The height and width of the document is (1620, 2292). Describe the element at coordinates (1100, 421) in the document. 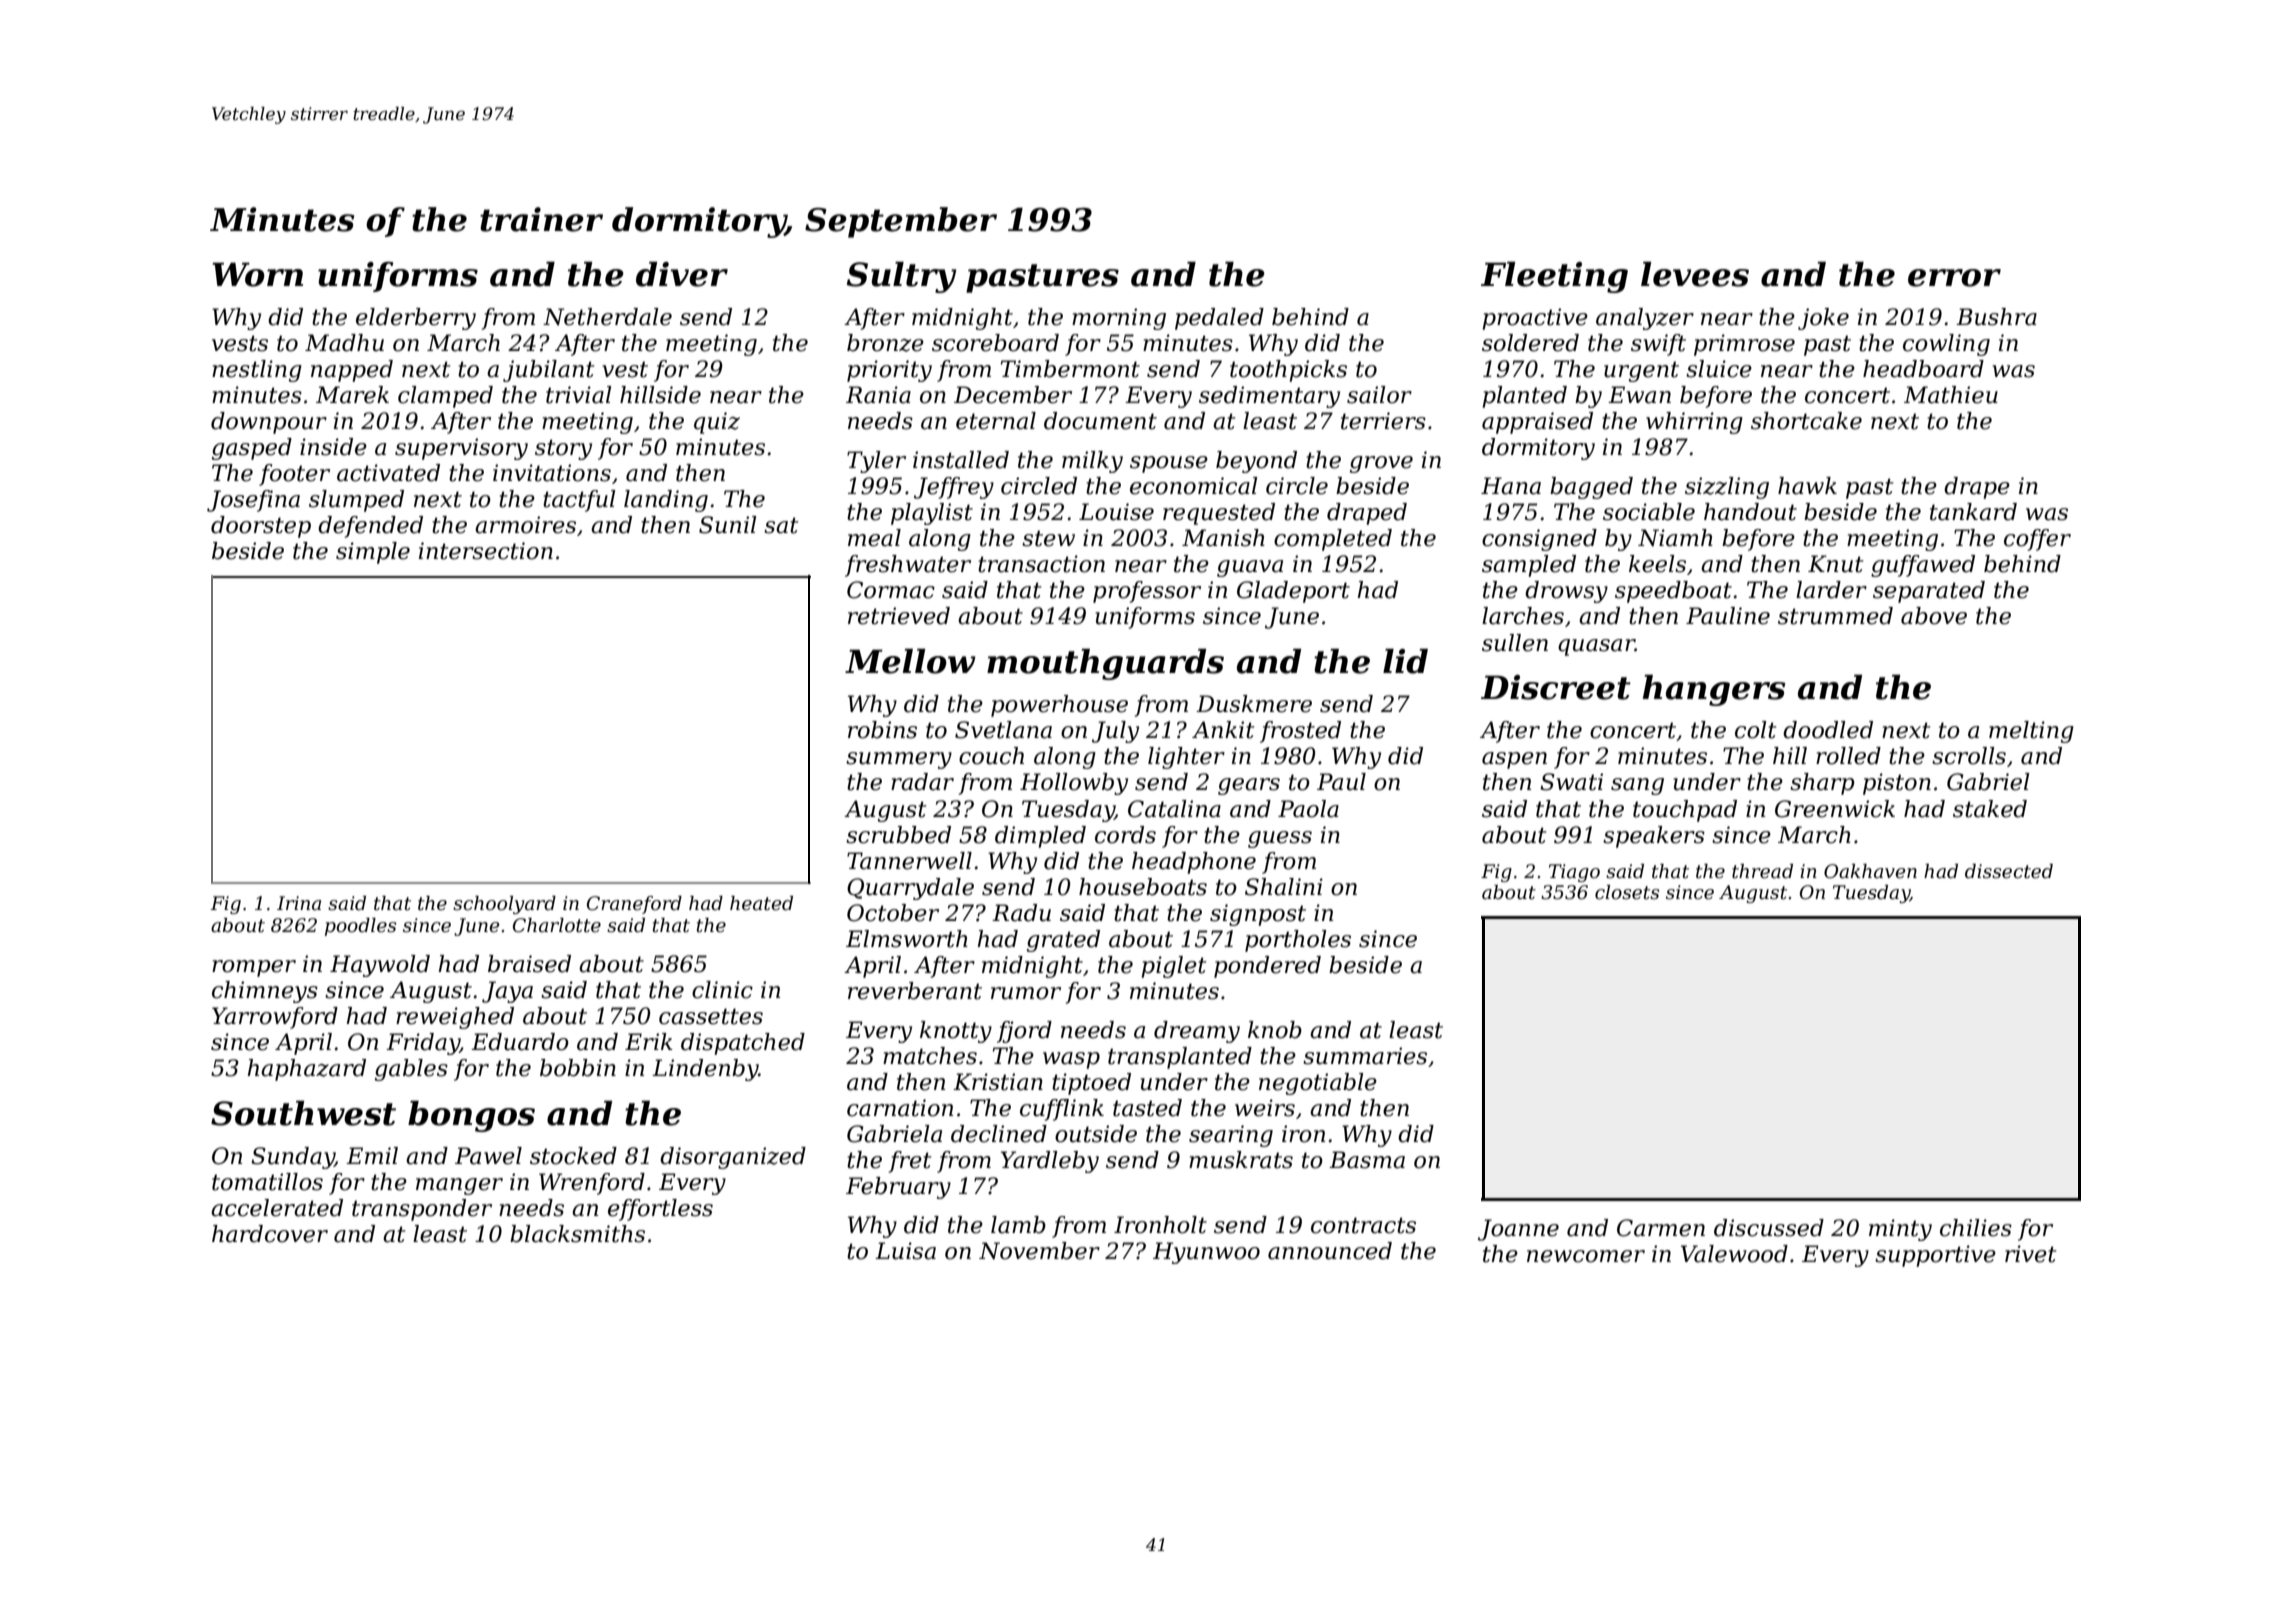

I see `document` at that location.
